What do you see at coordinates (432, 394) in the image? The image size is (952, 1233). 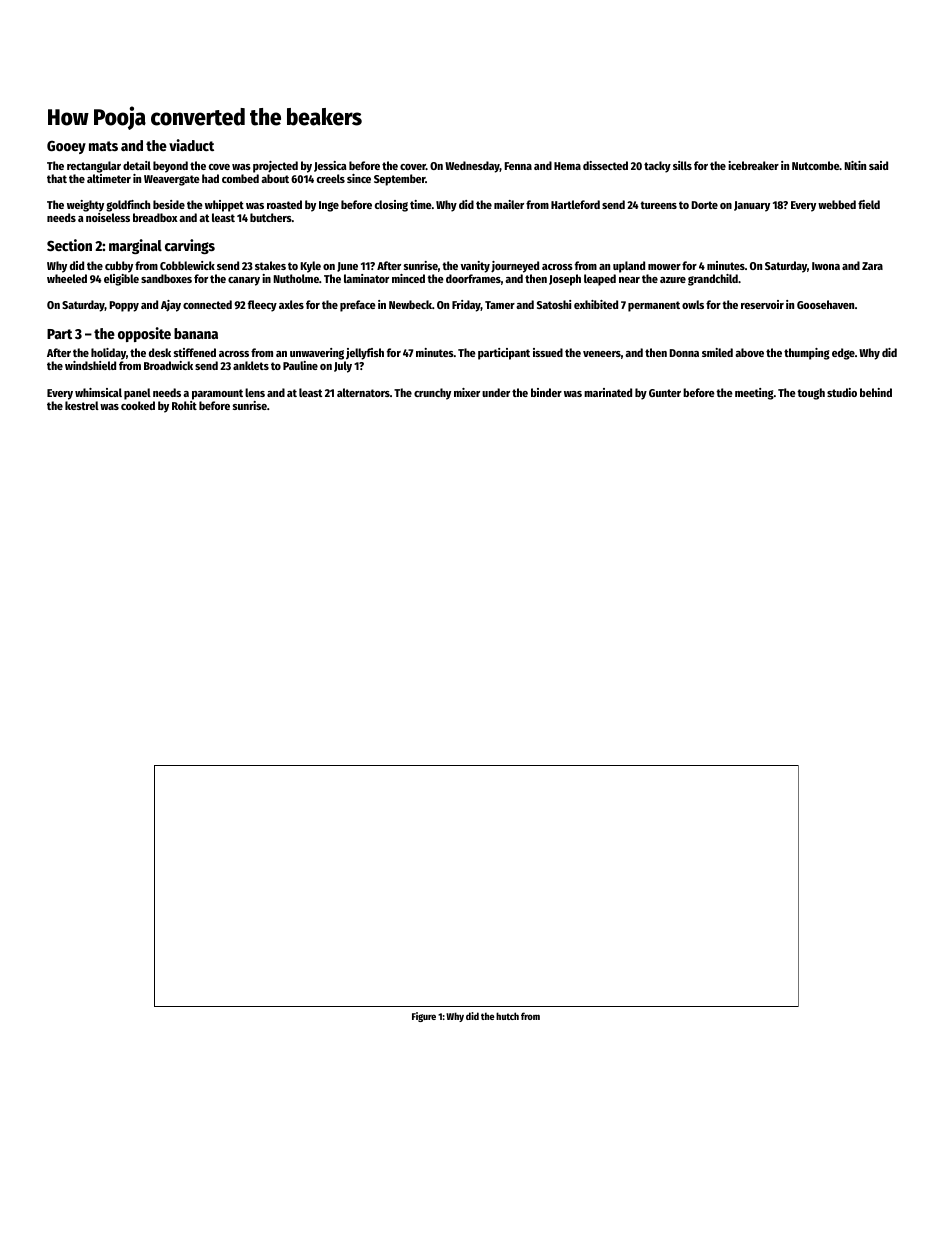 I see `crunchy` at bounding box center [432, 394].
